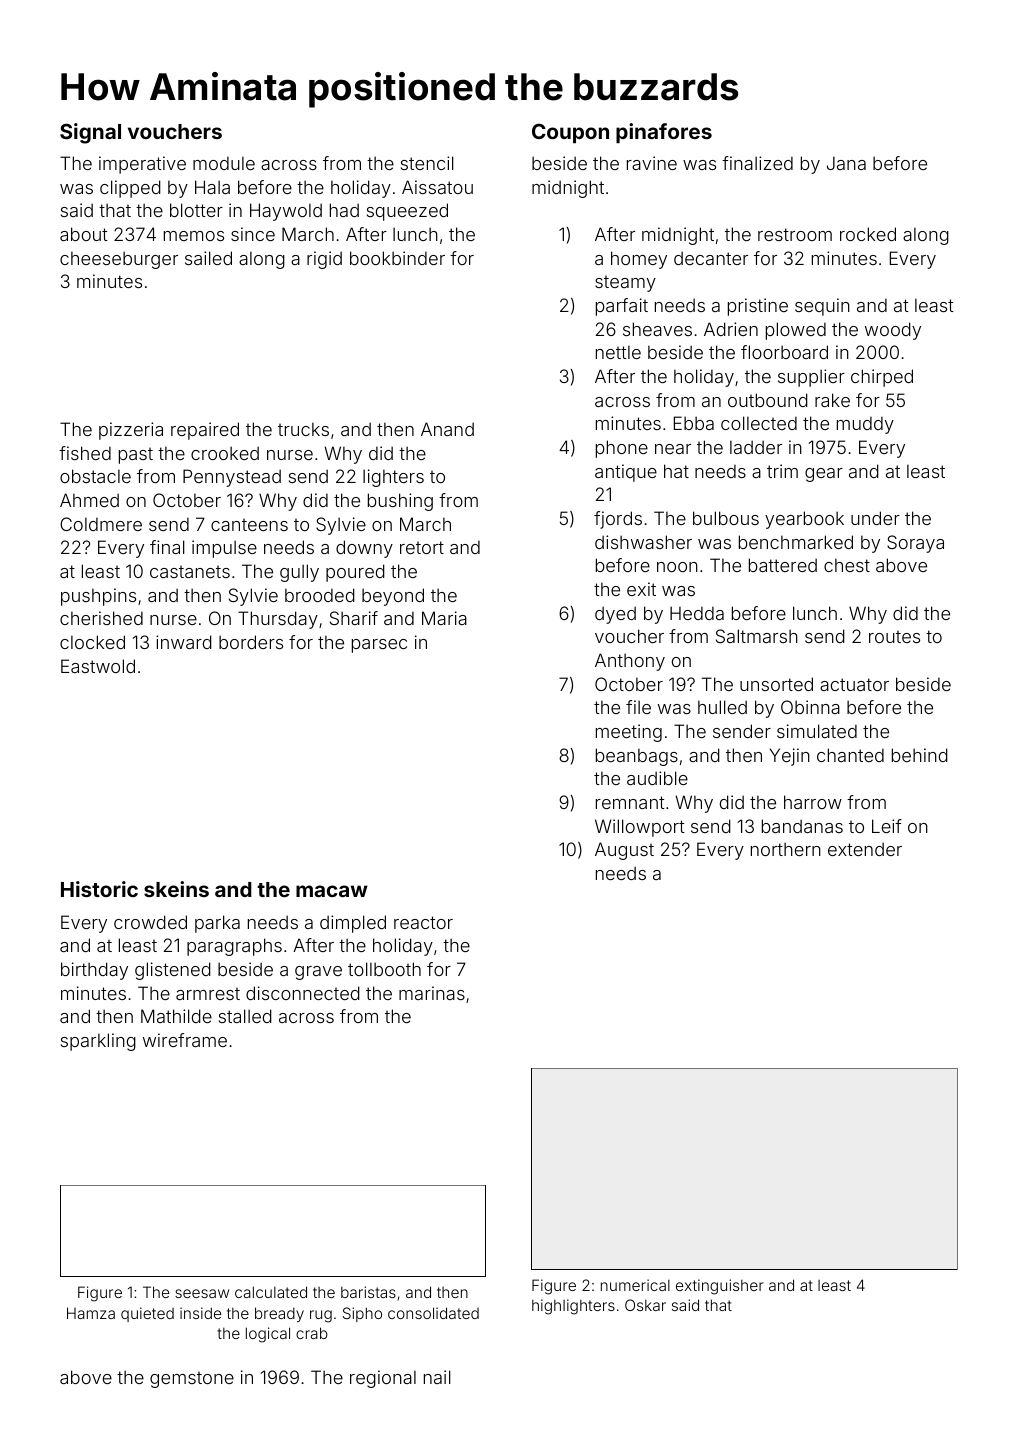 The width and height of the document is (1017, 1444). I want to click on calculated, so click(271, 1292).
